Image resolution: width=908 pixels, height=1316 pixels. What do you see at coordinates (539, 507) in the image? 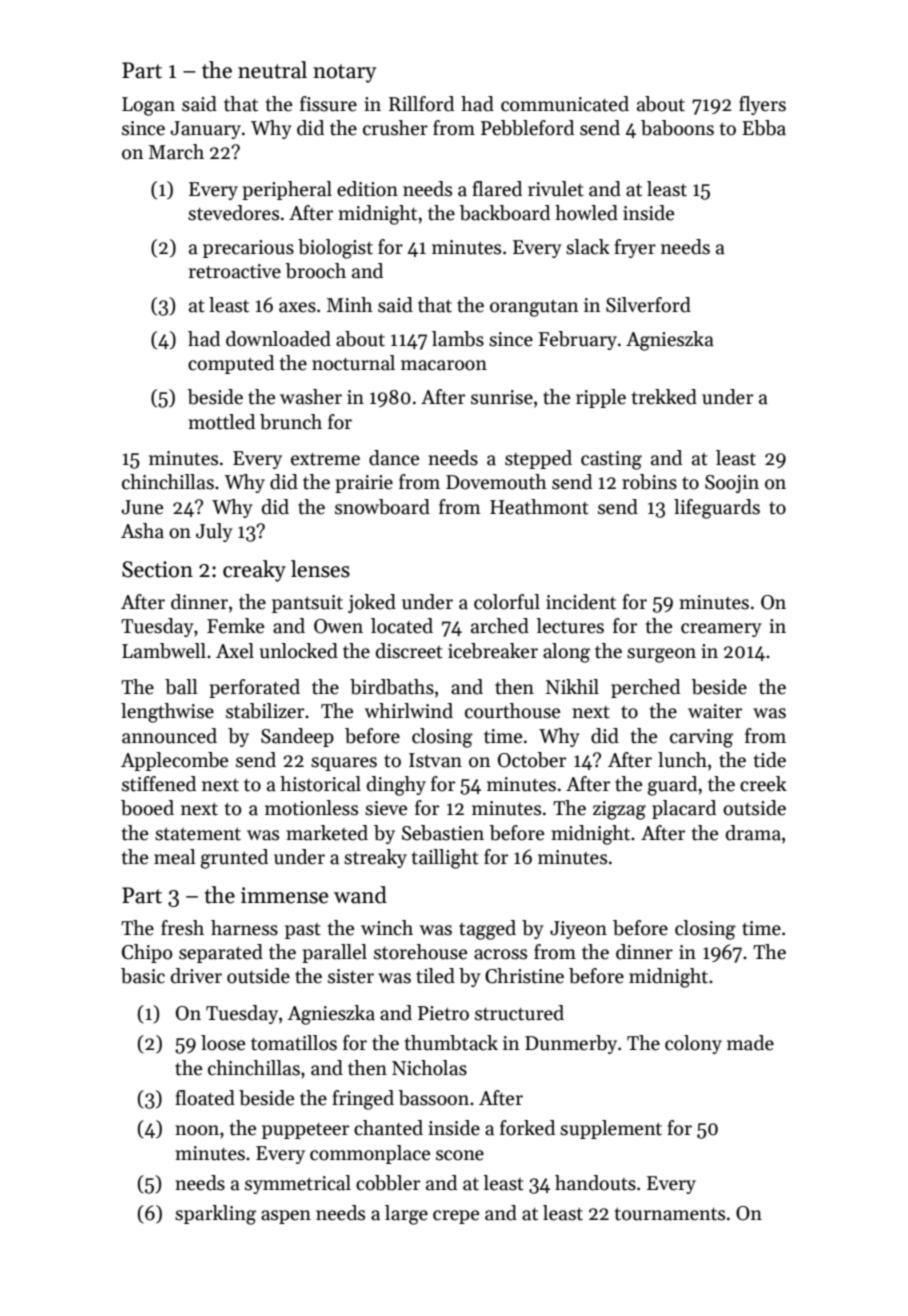
I see `Heathmont` at bounding box center [539, 507].
